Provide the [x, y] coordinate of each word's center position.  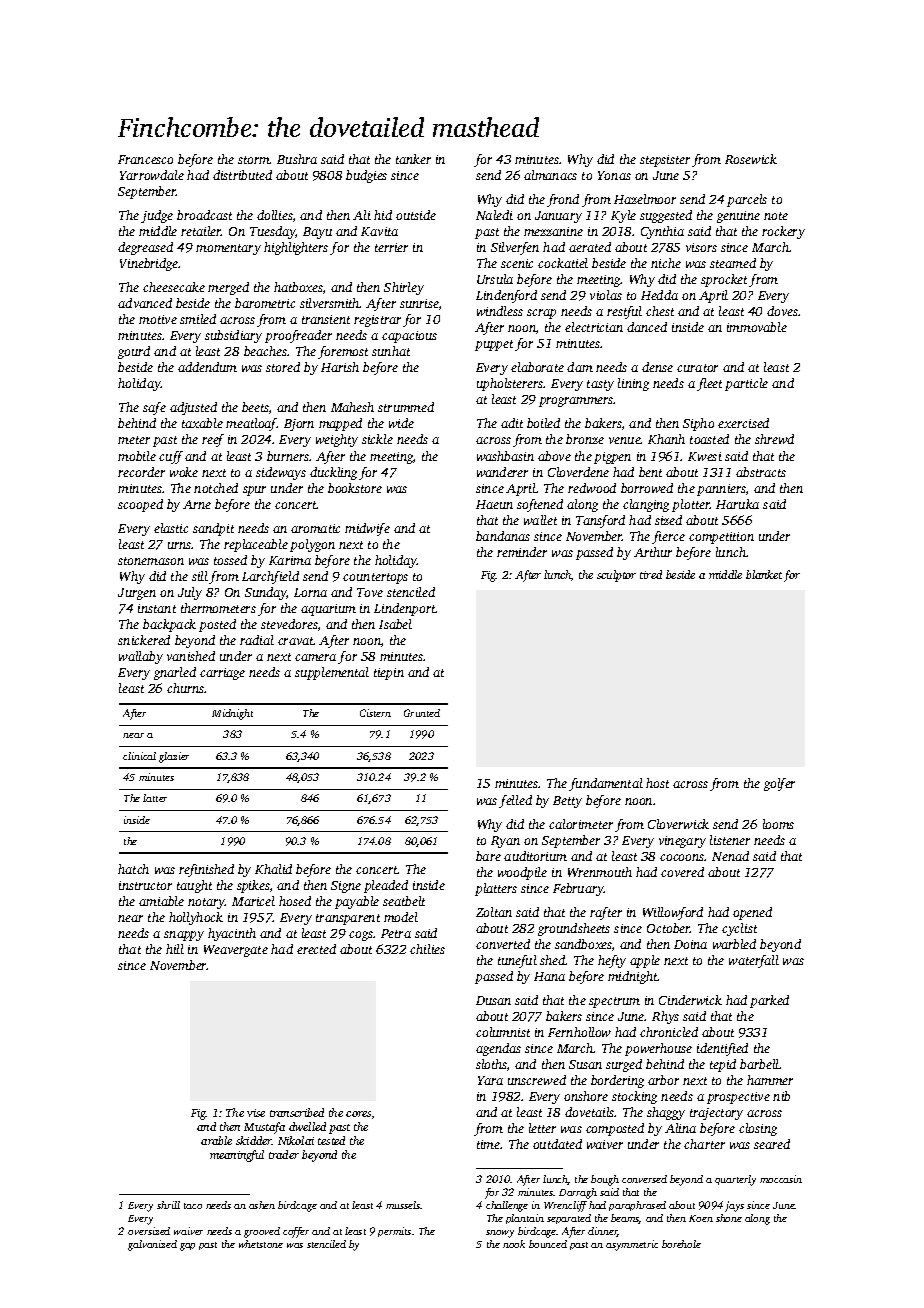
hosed [295, 901]
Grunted [422, 713]
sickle [377, 439]
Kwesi [705, 456]
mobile [137, 456]
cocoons [682, 857]
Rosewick [751, 159]
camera [315, 657]
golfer [779, 784]
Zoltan [494, 912]
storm [254, 160]
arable [216, 1140]
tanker [413, 159]
